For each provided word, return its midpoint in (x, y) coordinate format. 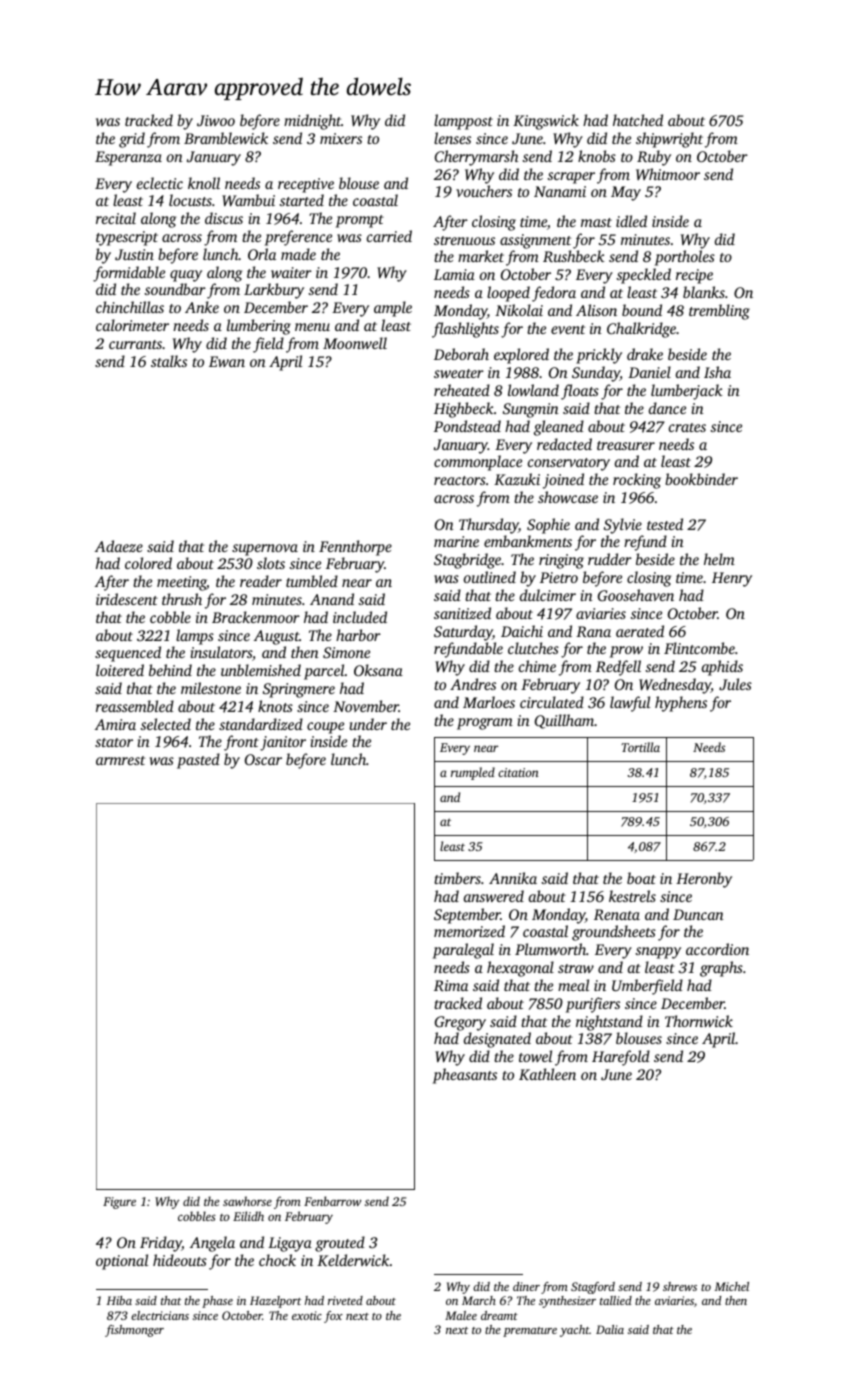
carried (389, 236)
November (366, 706)
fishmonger (134, 1331)
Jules (735, 684)
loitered (120, 670)
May (626, 193)
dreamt (499, 1315)
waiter (291, 272)
